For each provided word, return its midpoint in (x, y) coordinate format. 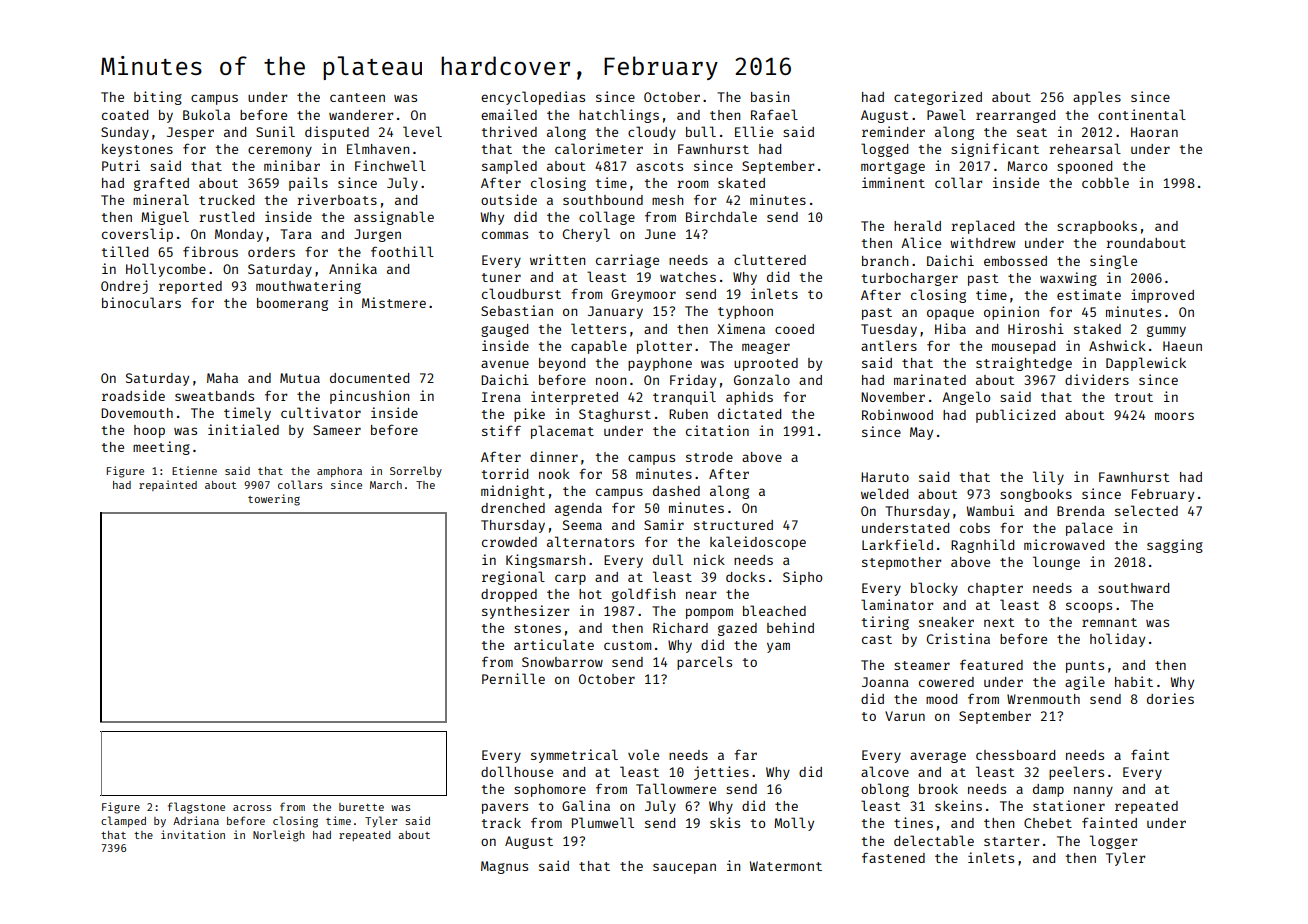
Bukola (206, 114)
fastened (893, 857)
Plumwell (603, 822)
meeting (161, 448)
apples (1097, 98)
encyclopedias (533, 98)
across (252, 808)
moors (1174, 416)
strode (709, 457)
